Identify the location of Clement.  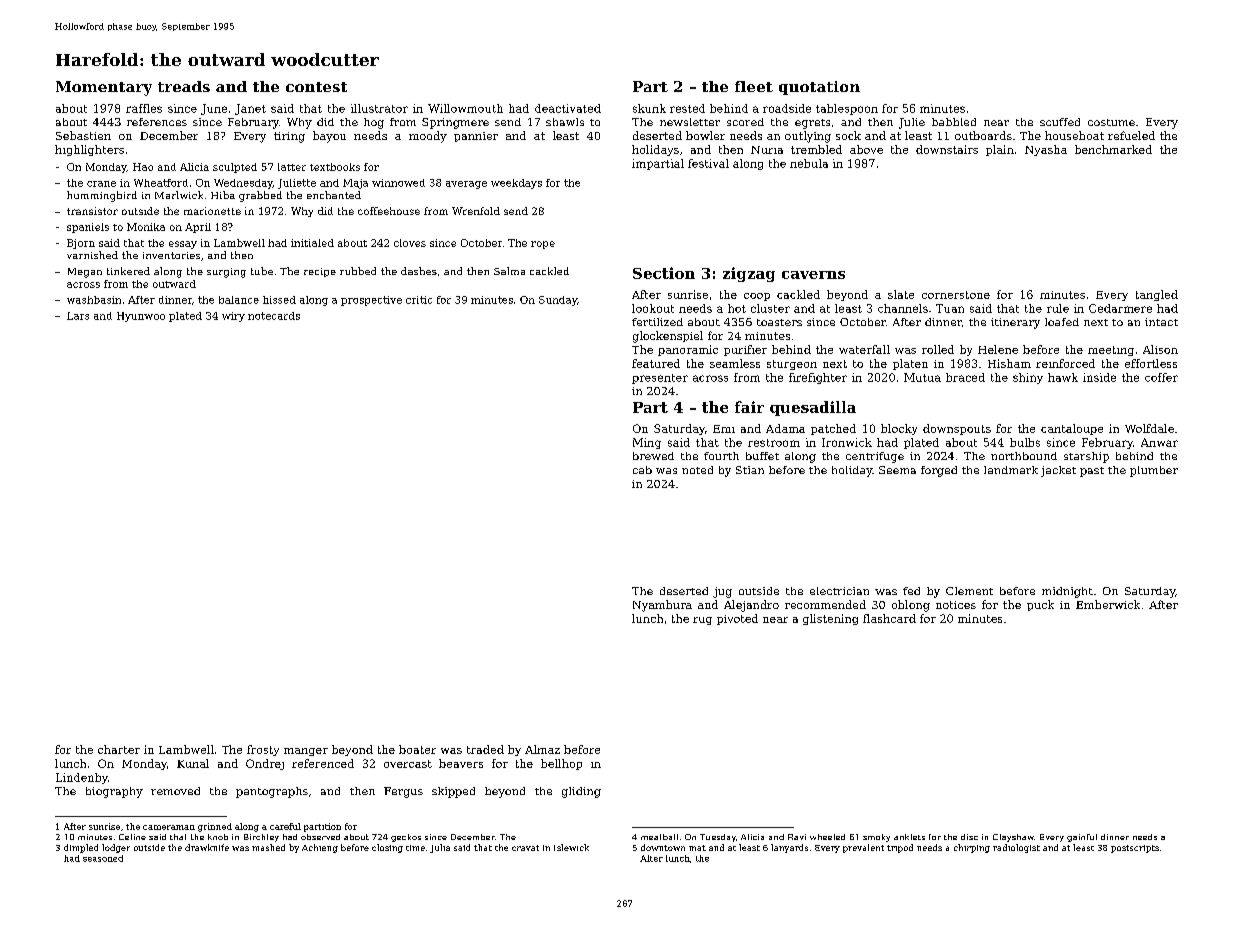
(969, 591).
